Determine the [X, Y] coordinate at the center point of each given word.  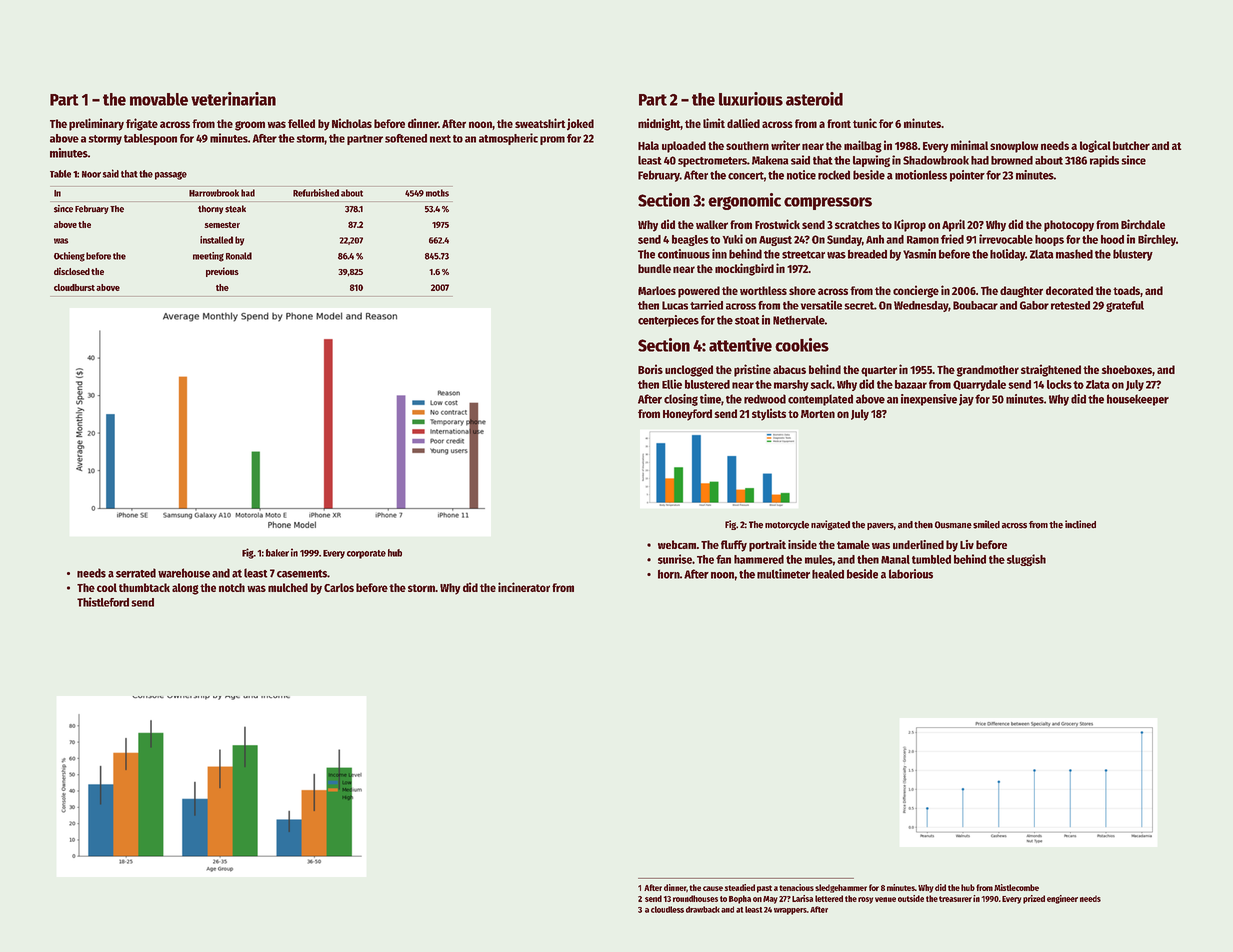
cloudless [667, 909]
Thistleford [103, 602]
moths [437, 193]
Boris [650, 369]
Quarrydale [979, 385]
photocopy [1069, 226]
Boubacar [975, 305]
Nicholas [352, 123]
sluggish [1026, 560]
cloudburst [74, 287]
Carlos [339, 587]
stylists [769, 414]
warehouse [184, 573]
